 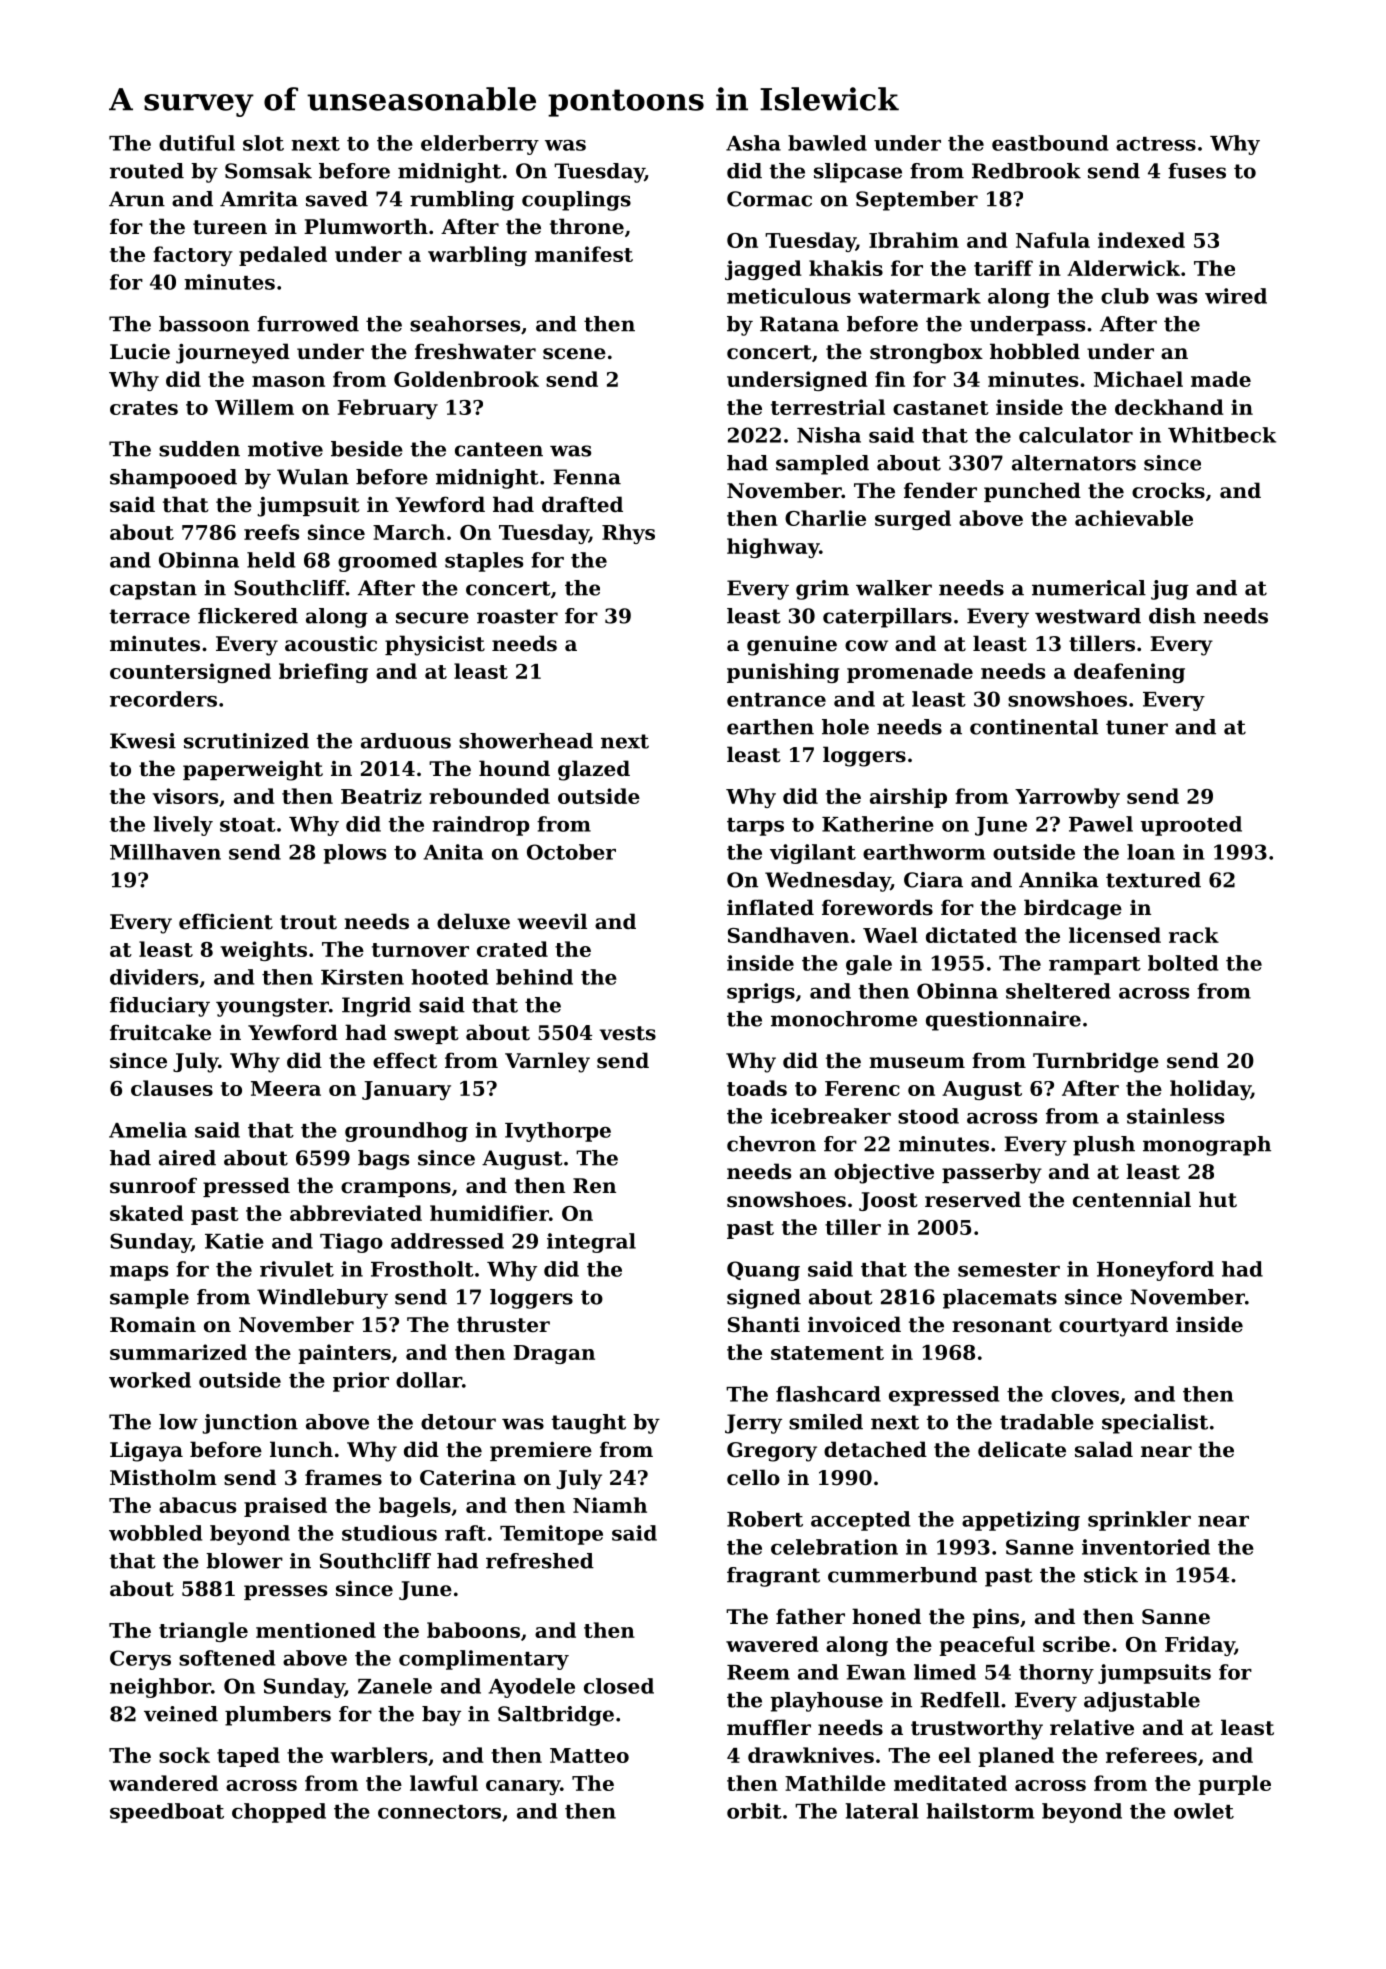 What do you see at coordinates (147, 1213) in the page?
I see `skated` at bounding box center [147, 1213].
